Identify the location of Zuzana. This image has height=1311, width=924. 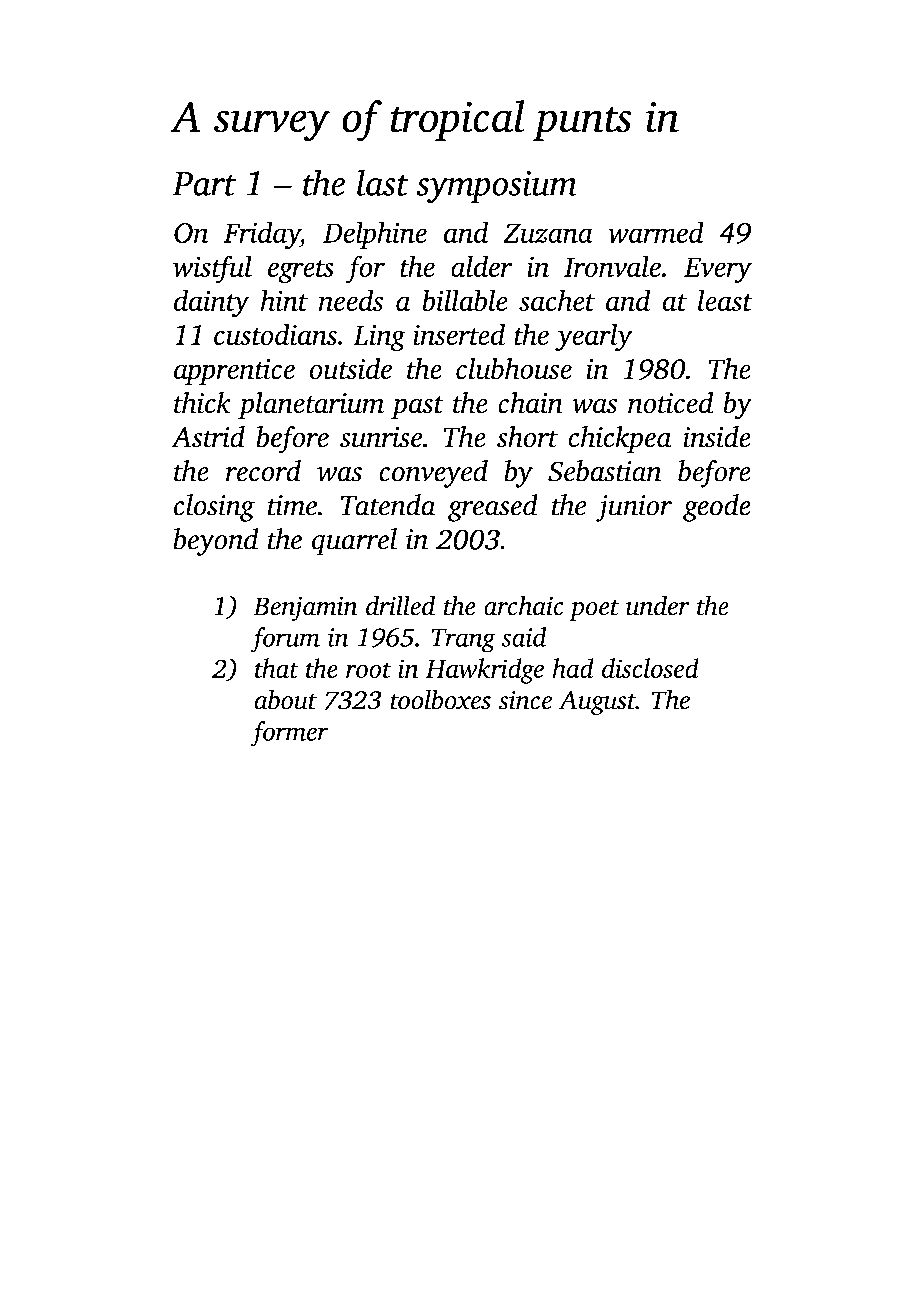
(548, 233).
